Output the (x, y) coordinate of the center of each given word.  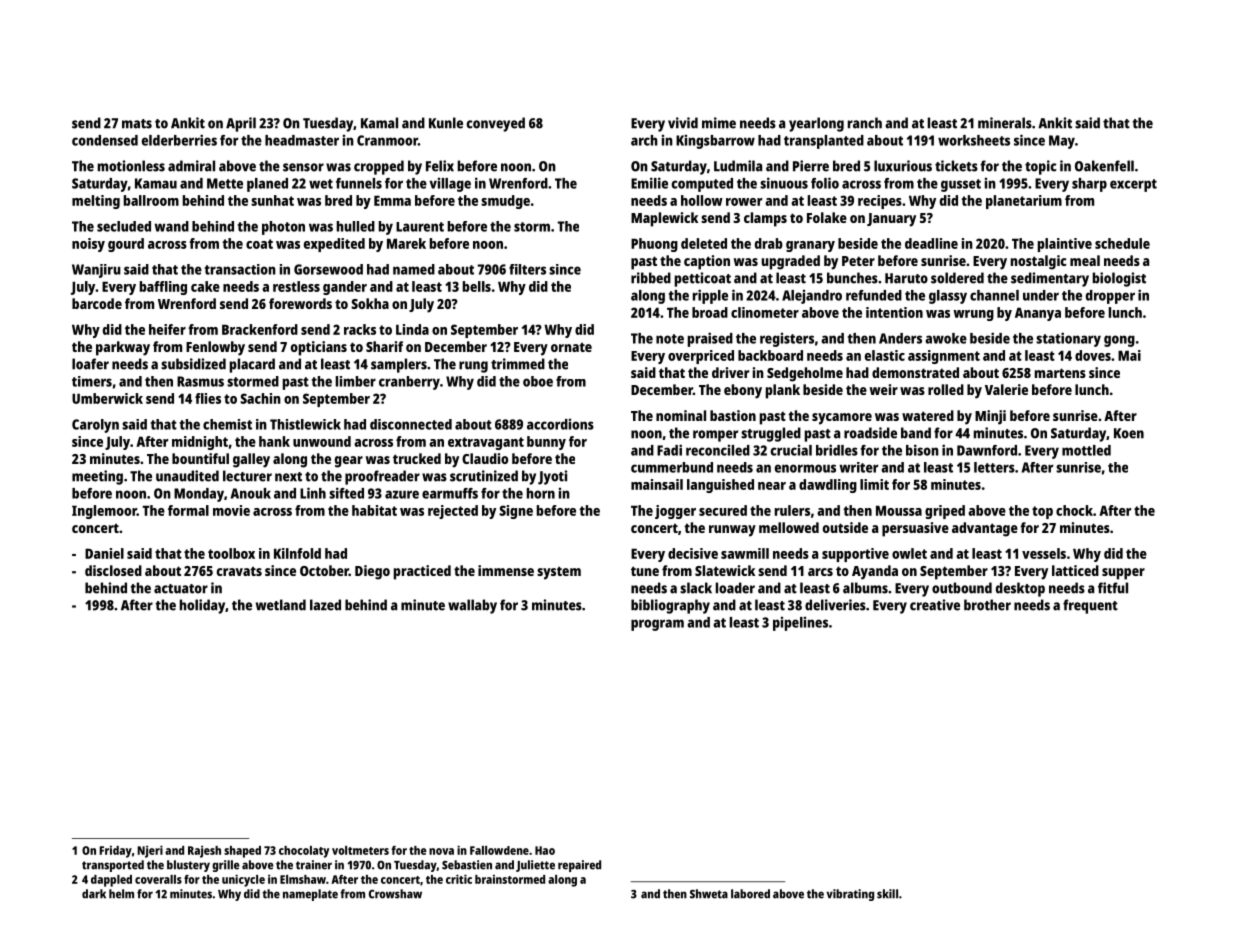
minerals (1005, 123)
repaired (579, 866)
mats (137, 124)
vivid (683, 123)
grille (226, 866)
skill (887, 894)
